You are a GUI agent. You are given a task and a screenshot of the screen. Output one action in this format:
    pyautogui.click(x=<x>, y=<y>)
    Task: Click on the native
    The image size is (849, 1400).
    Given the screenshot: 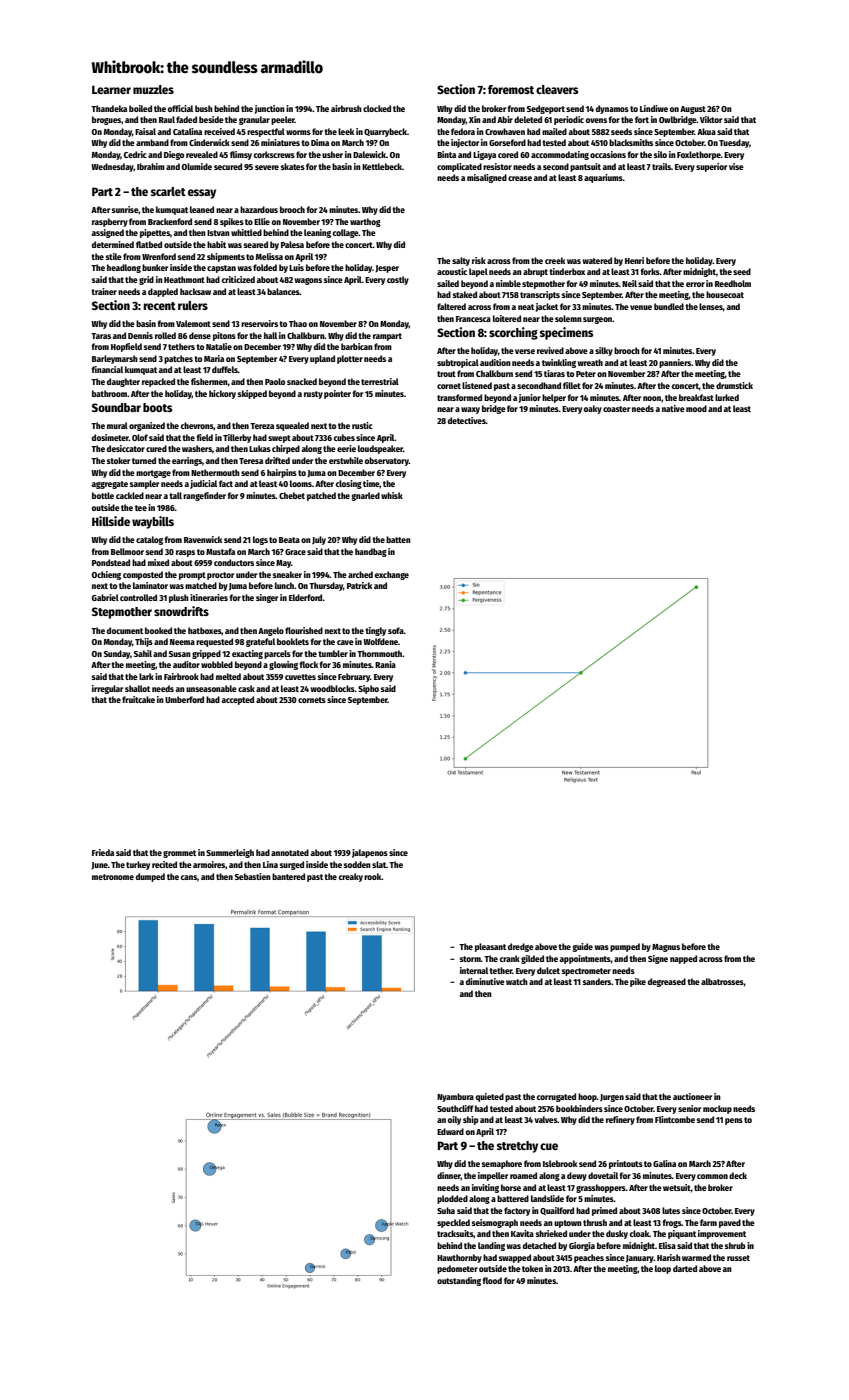 What is the action you would take?
    pyautogui.click(x=673, y=408)
